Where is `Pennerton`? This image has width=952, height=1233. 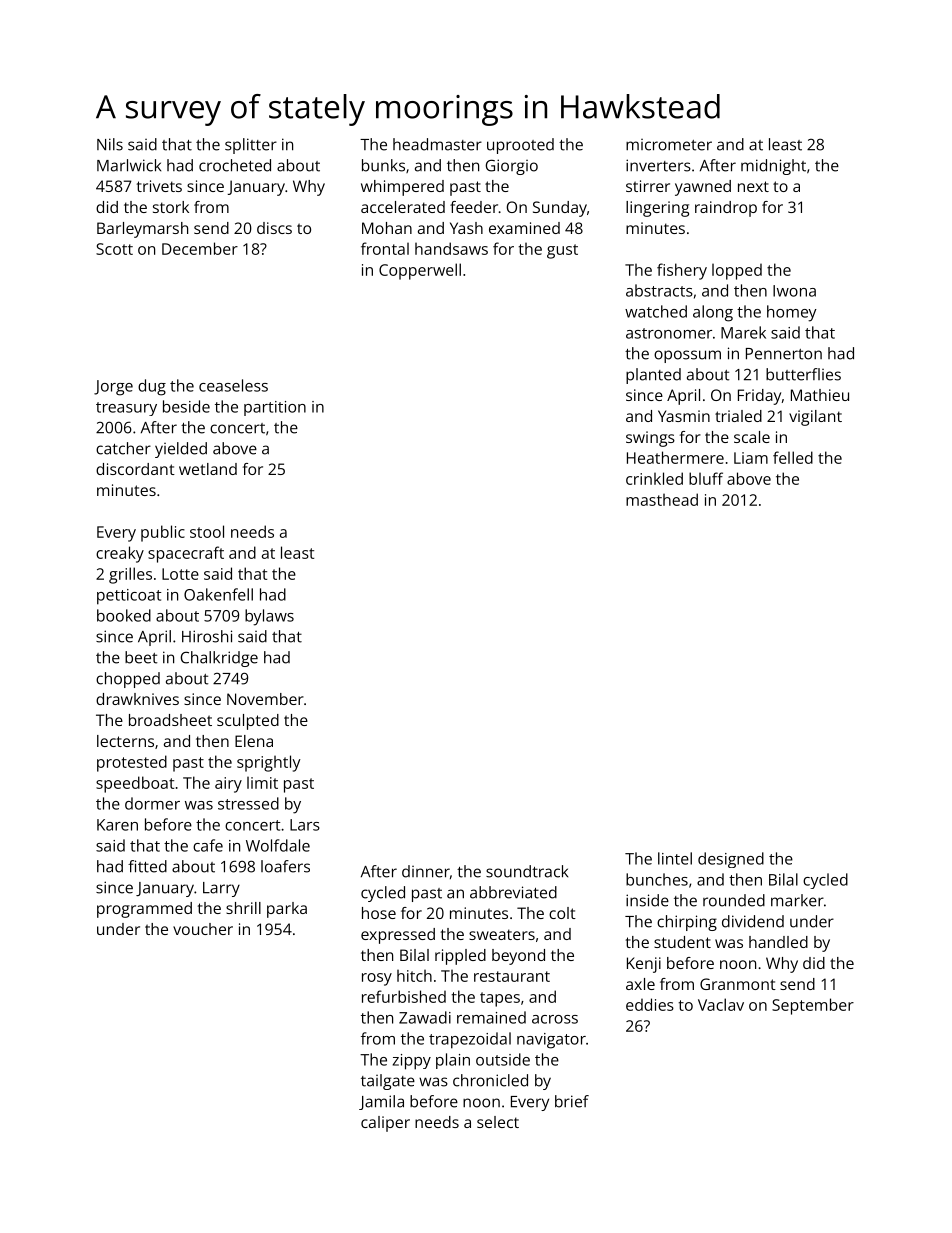 Pennerton is located at coordinates (784, 354).
